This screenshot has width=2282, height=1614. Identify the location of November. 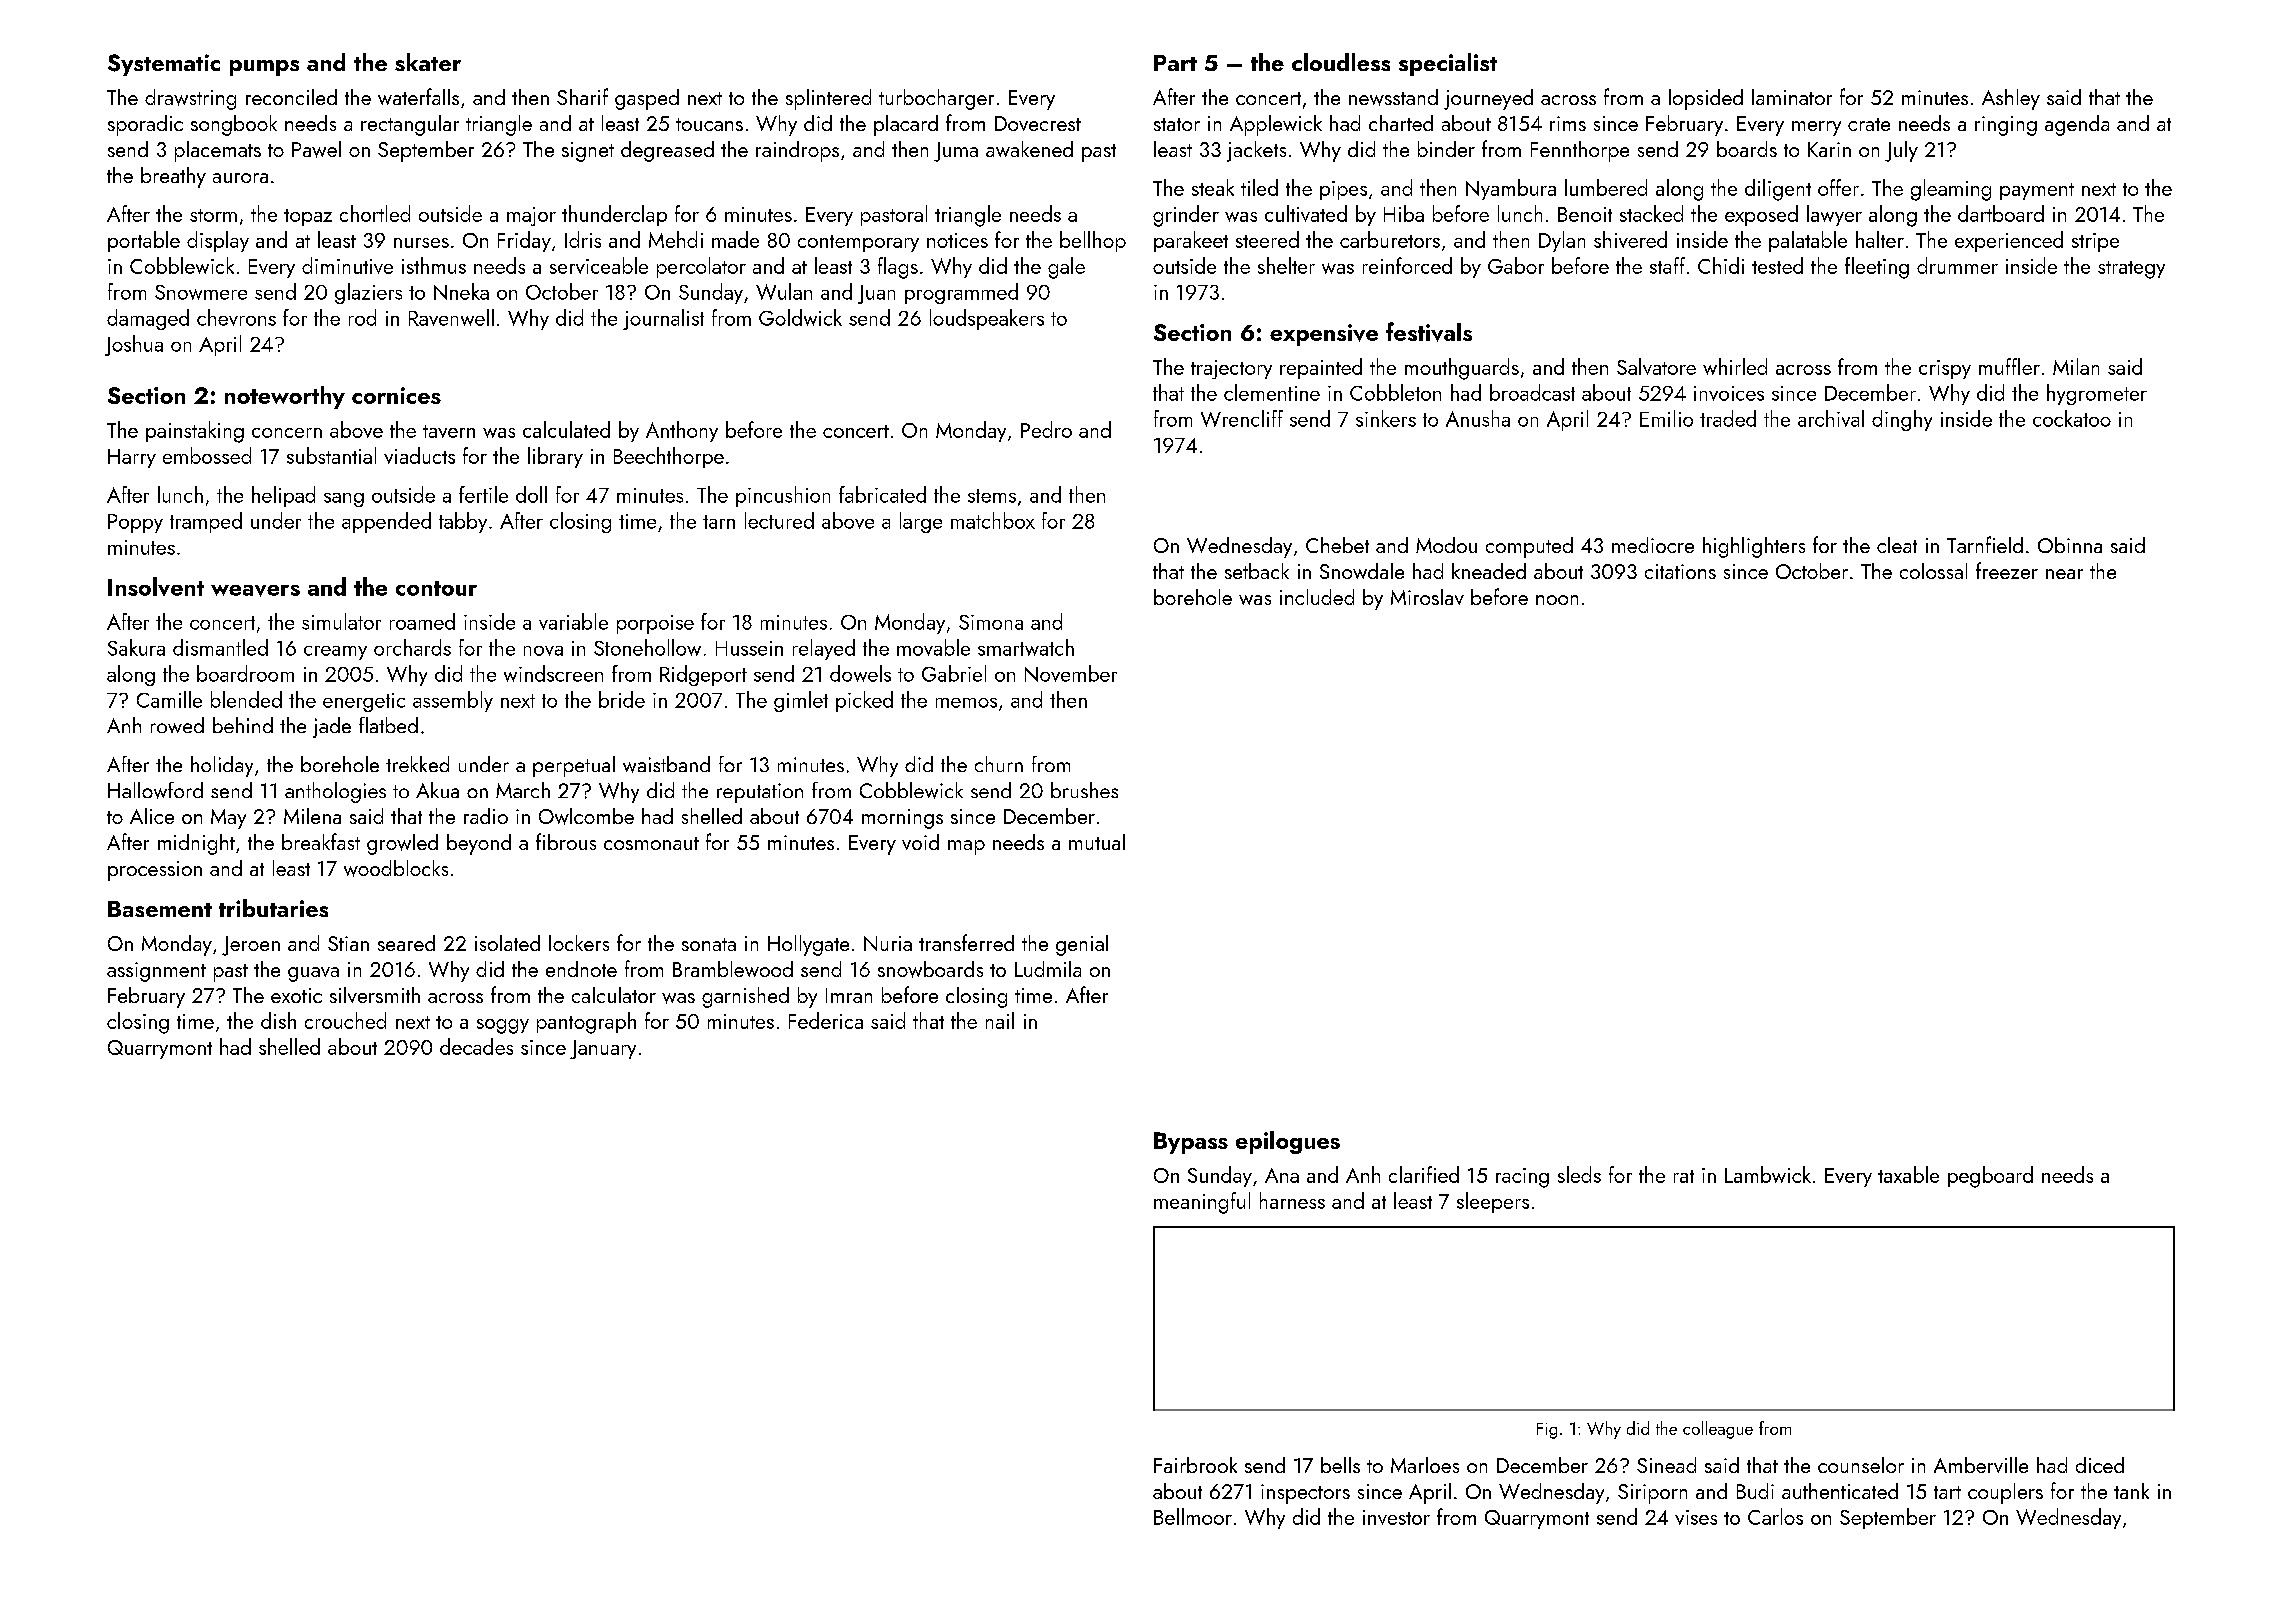
(1071, 673).
